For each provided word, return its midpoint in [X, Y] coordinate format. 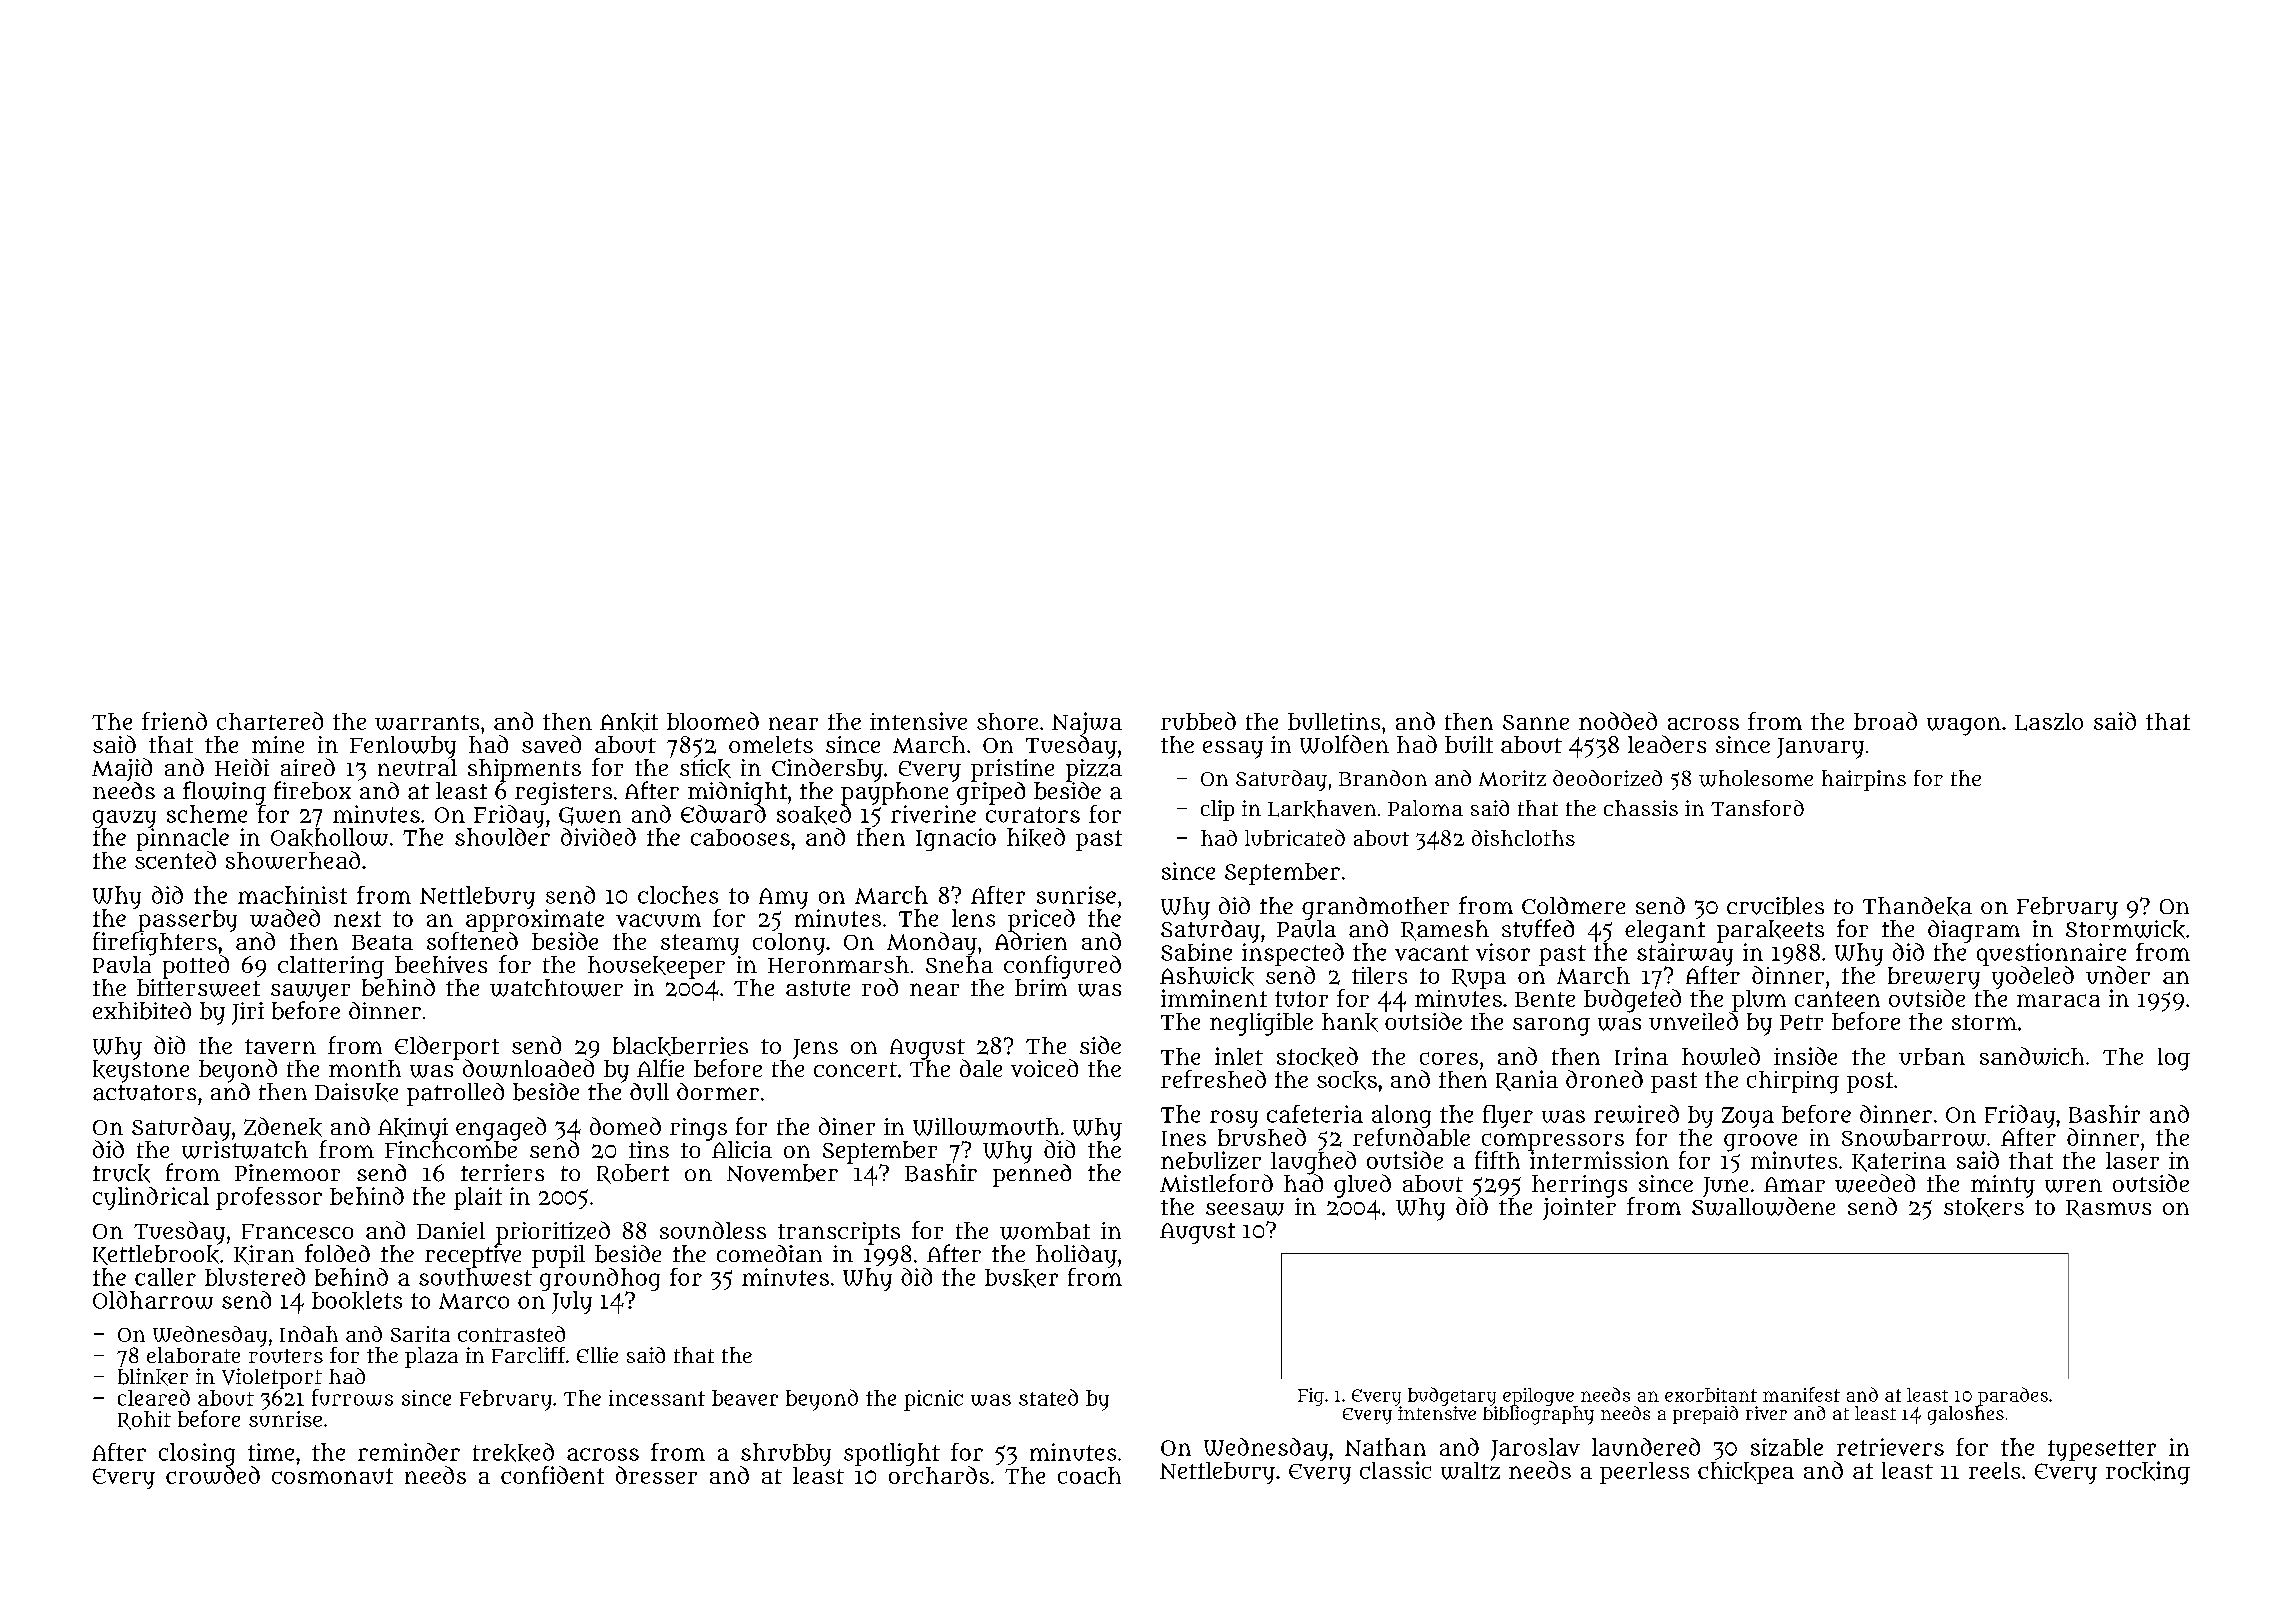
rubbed [1198, 721]
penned [1032, 1175]
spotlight [892, 1454]
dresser [656, 1475]
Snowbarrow [1914, 1138]
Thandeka [1917, 906]
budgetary [1452, 1396]
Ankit [629, 722]
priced [1041, 920]
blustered [255, 1277]
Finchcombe [451, 1149]
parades [2013, 1396]
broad [1885, 721]
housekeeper [656, 967]
